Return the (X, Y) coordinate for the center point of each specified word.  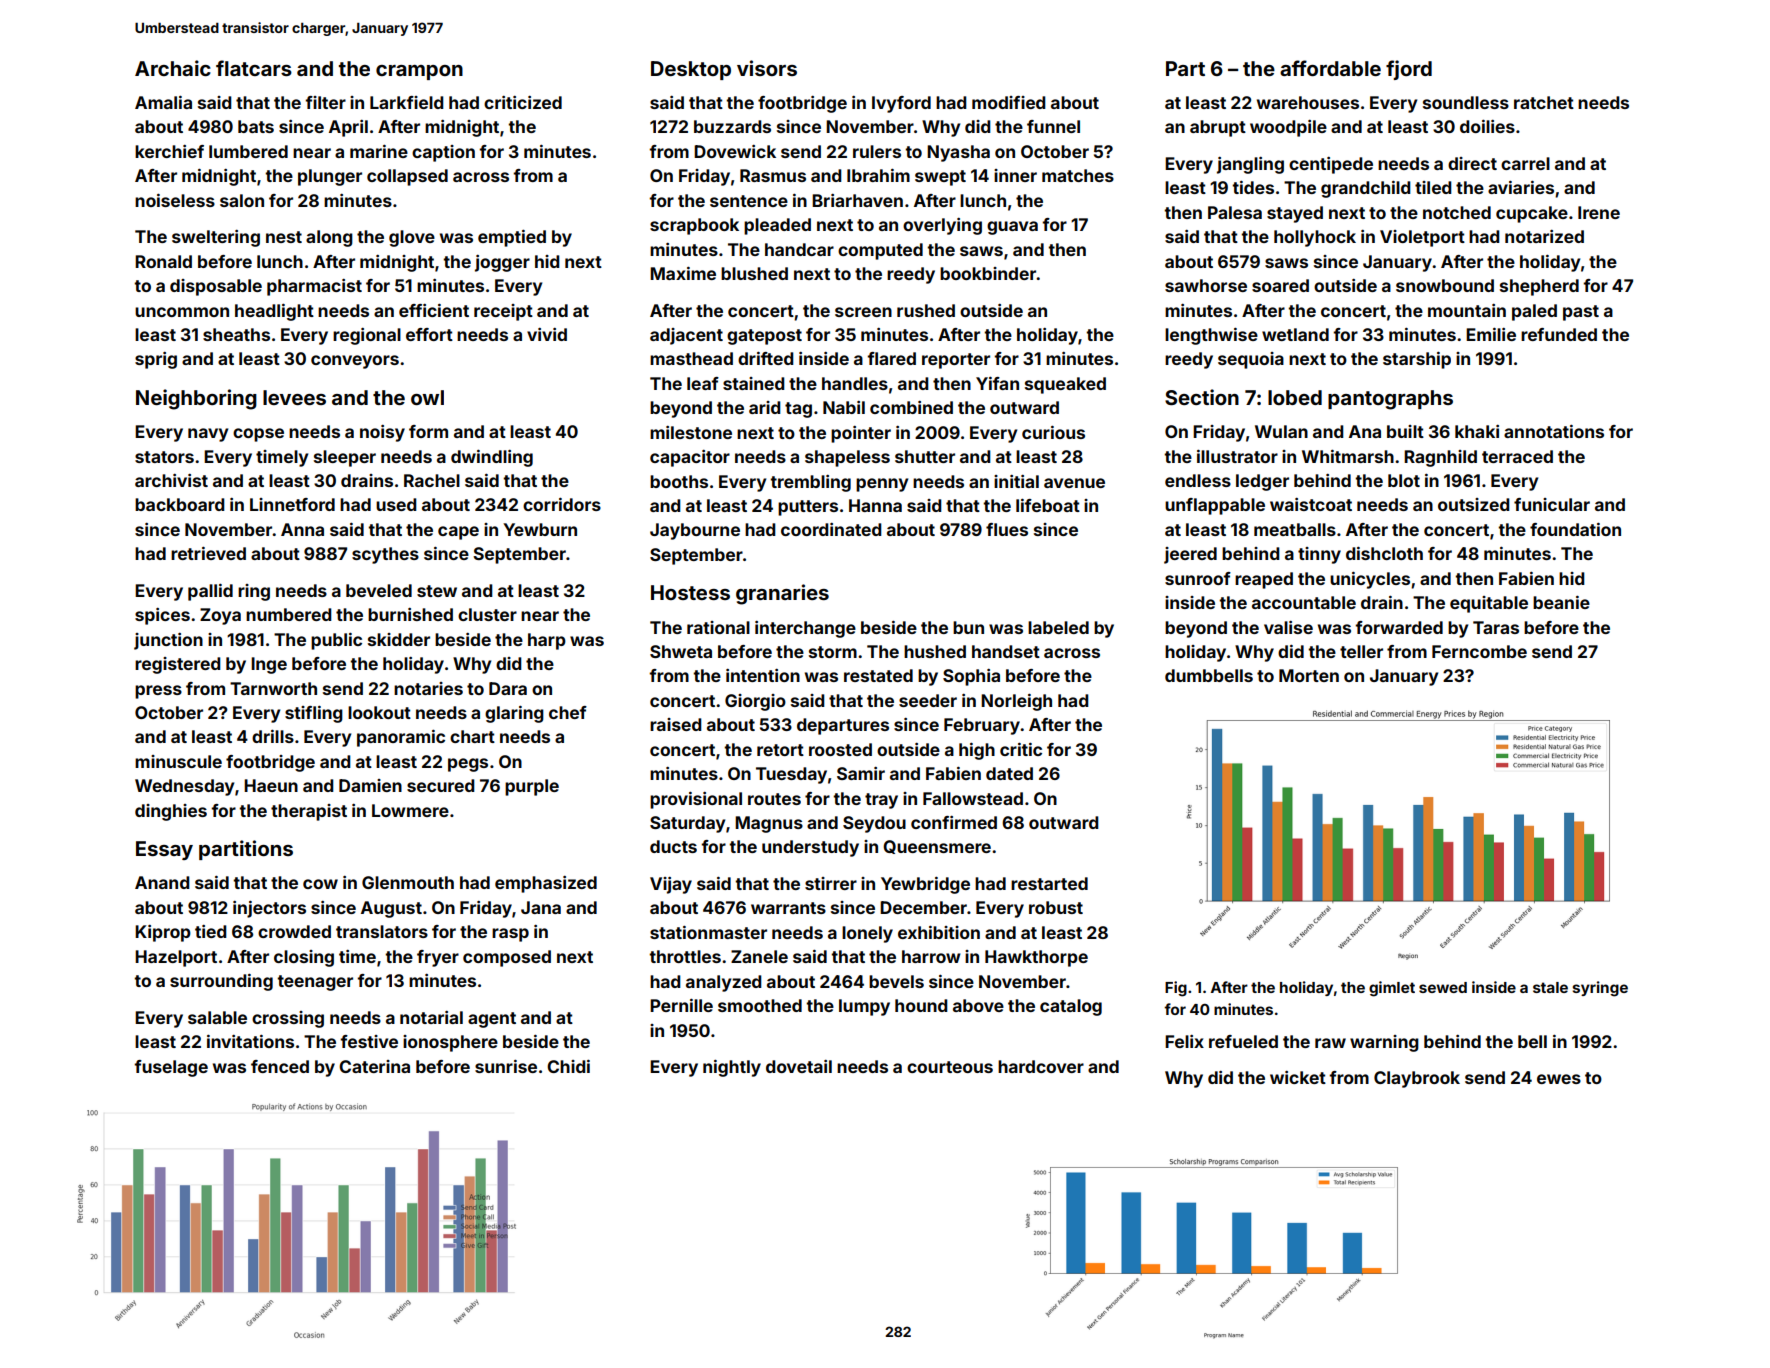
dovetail (799, 1066)
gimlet (1392, 989)
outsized (1474, 504)
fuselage (171, 1068)
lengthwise (1211, 336)
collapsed (407, 177)
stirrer (831, 883)
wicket (1298, 1077)
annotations (1554, 431)
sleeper (345, 458)
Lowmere (410, 810)
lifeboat (1048, 505)
